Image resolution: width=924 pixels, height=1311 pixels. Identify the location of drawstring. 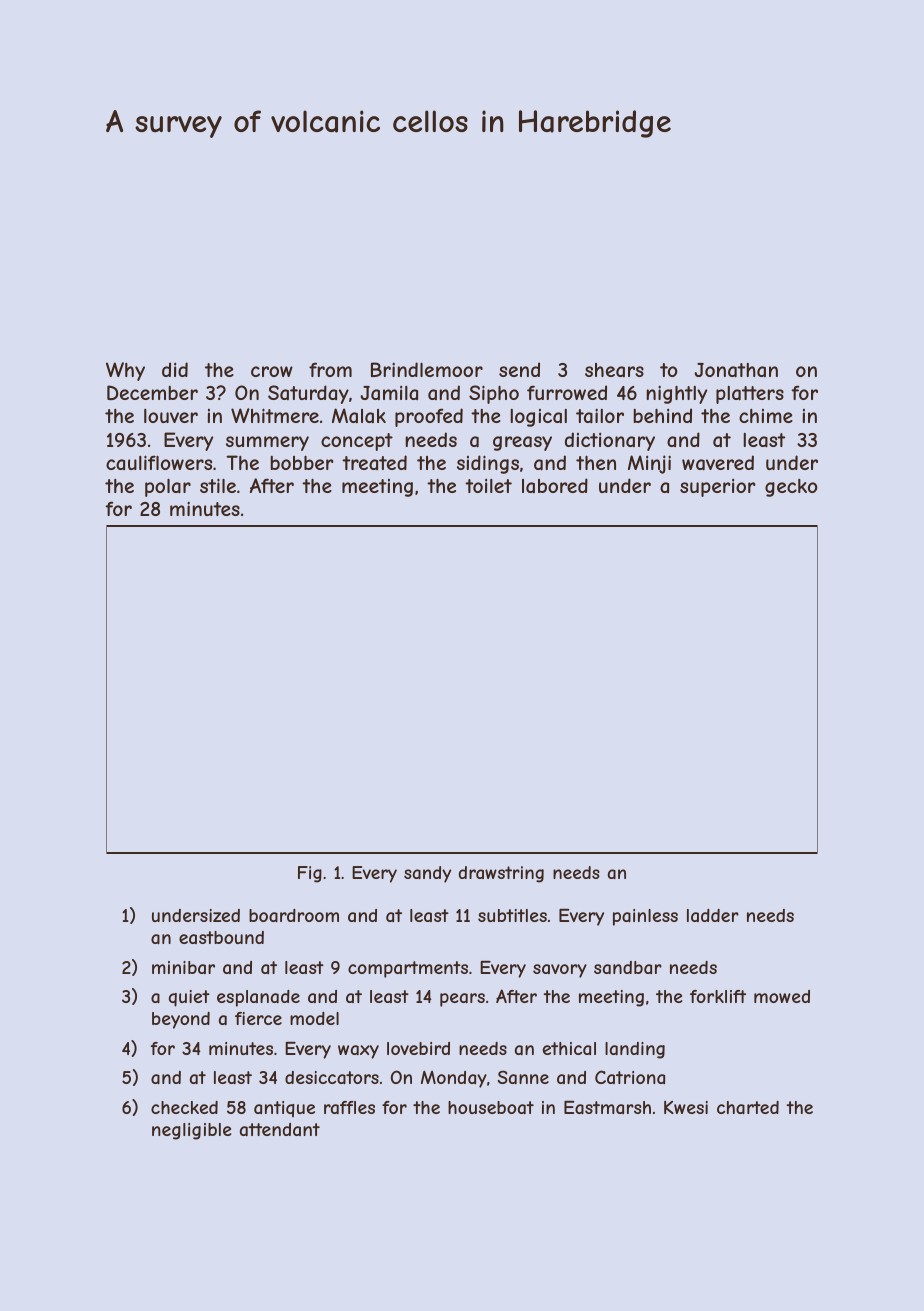
(501, 874).
